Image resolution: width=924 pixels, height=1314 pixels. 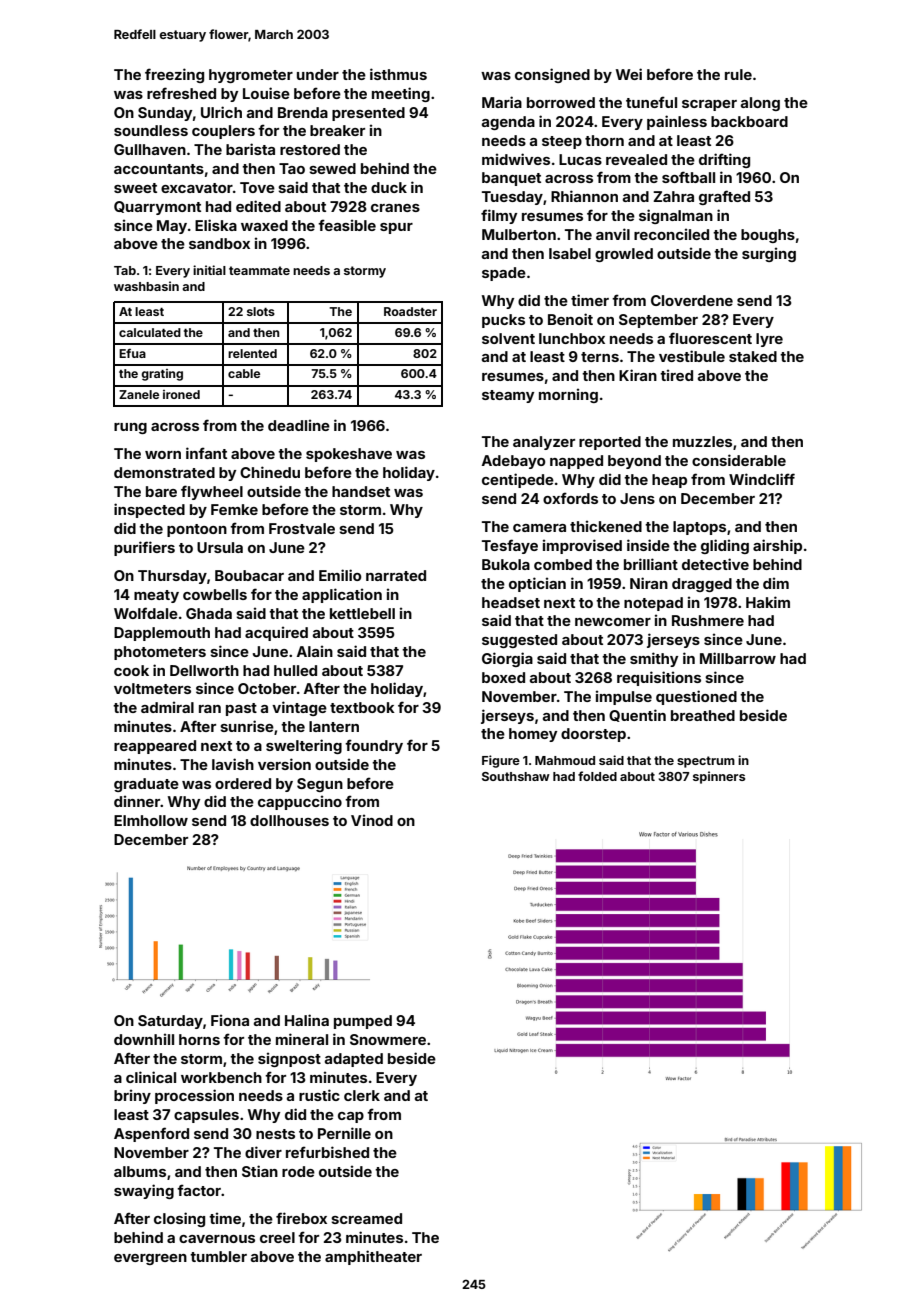 What do you see at coordinates (519, 234) in the screenshot?
I see `Mulberton` at bounding box center [519, 234].
